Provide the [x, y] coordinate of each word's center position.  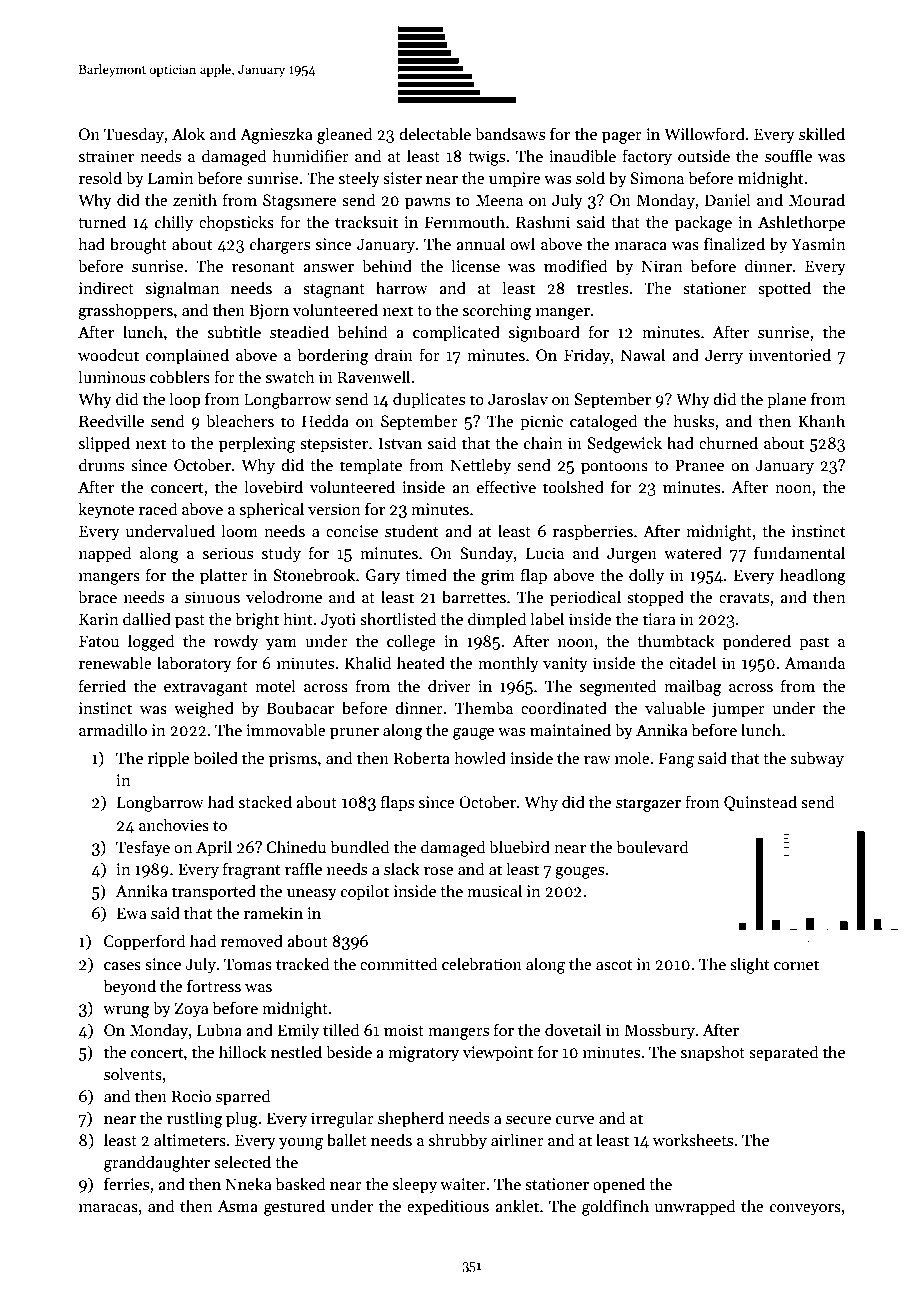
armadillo [113, 729]
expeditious [448, 1207]
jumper [738, 710]
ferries [126, 1183]
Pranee [699, 465]
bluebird [519, 846]
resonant [263, 267]
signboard [544, 333]
